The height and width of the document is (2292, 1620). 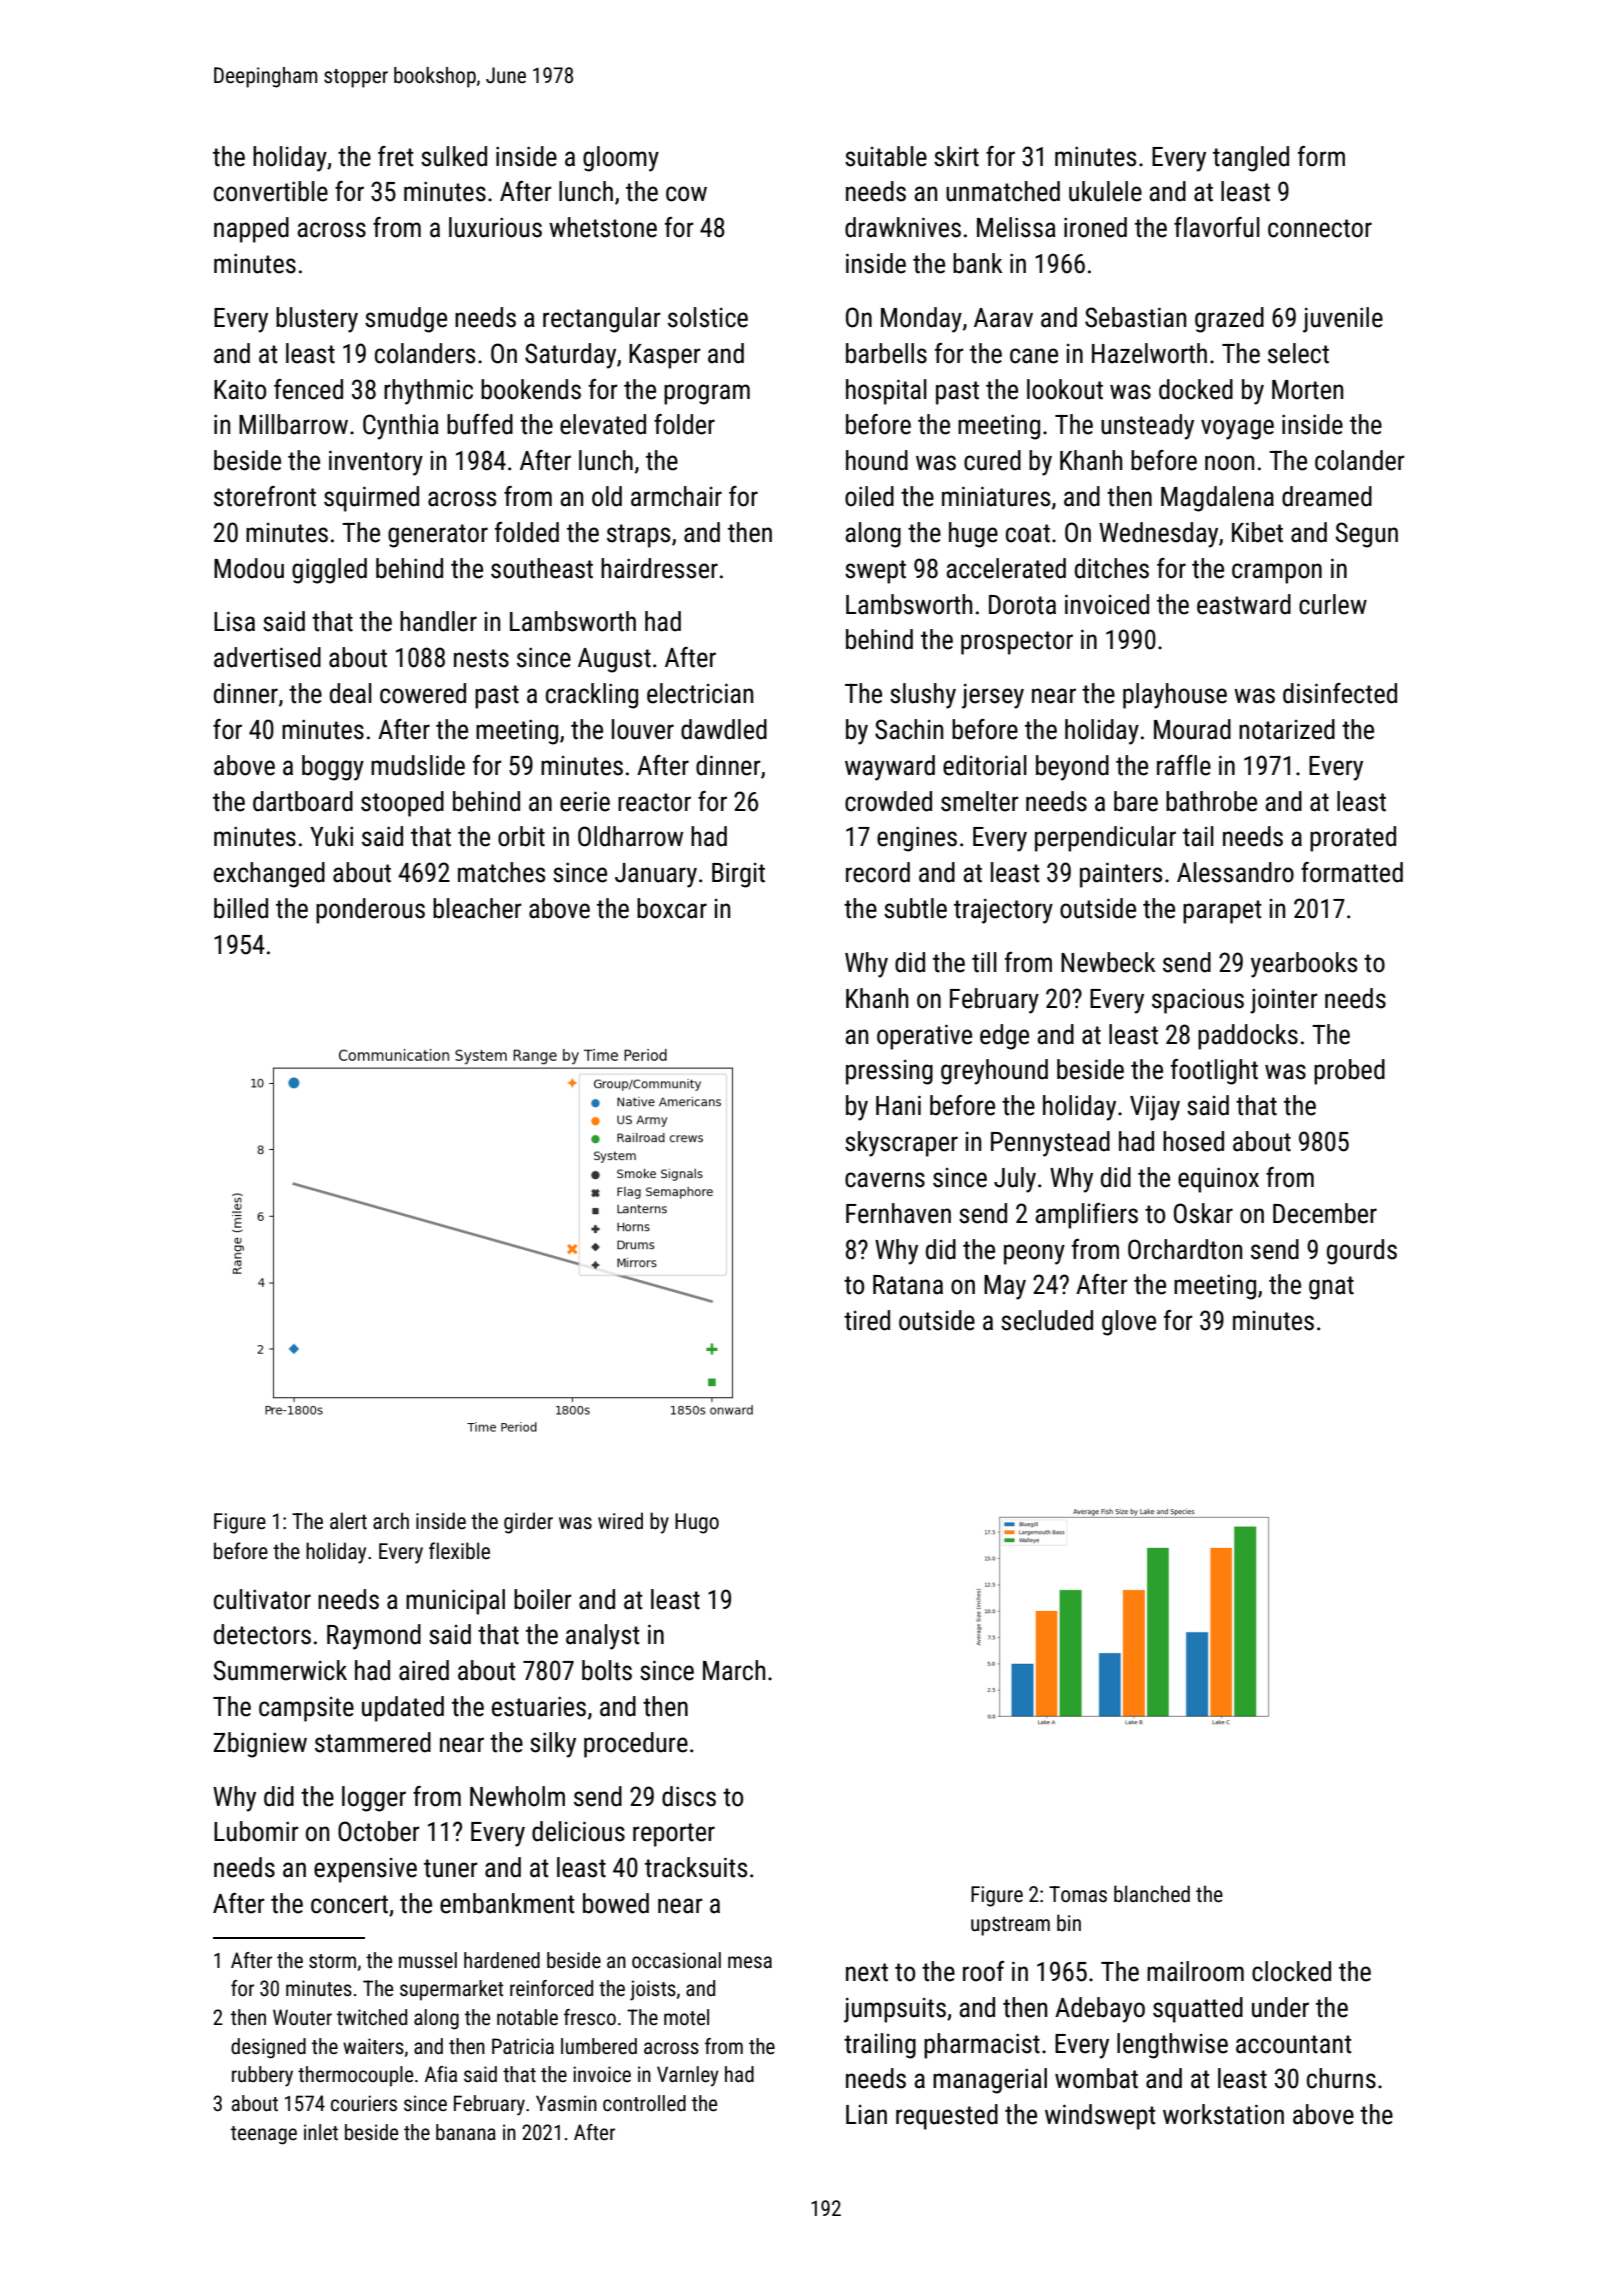 I want to click on twitched, so click(x=372, y=2017).
